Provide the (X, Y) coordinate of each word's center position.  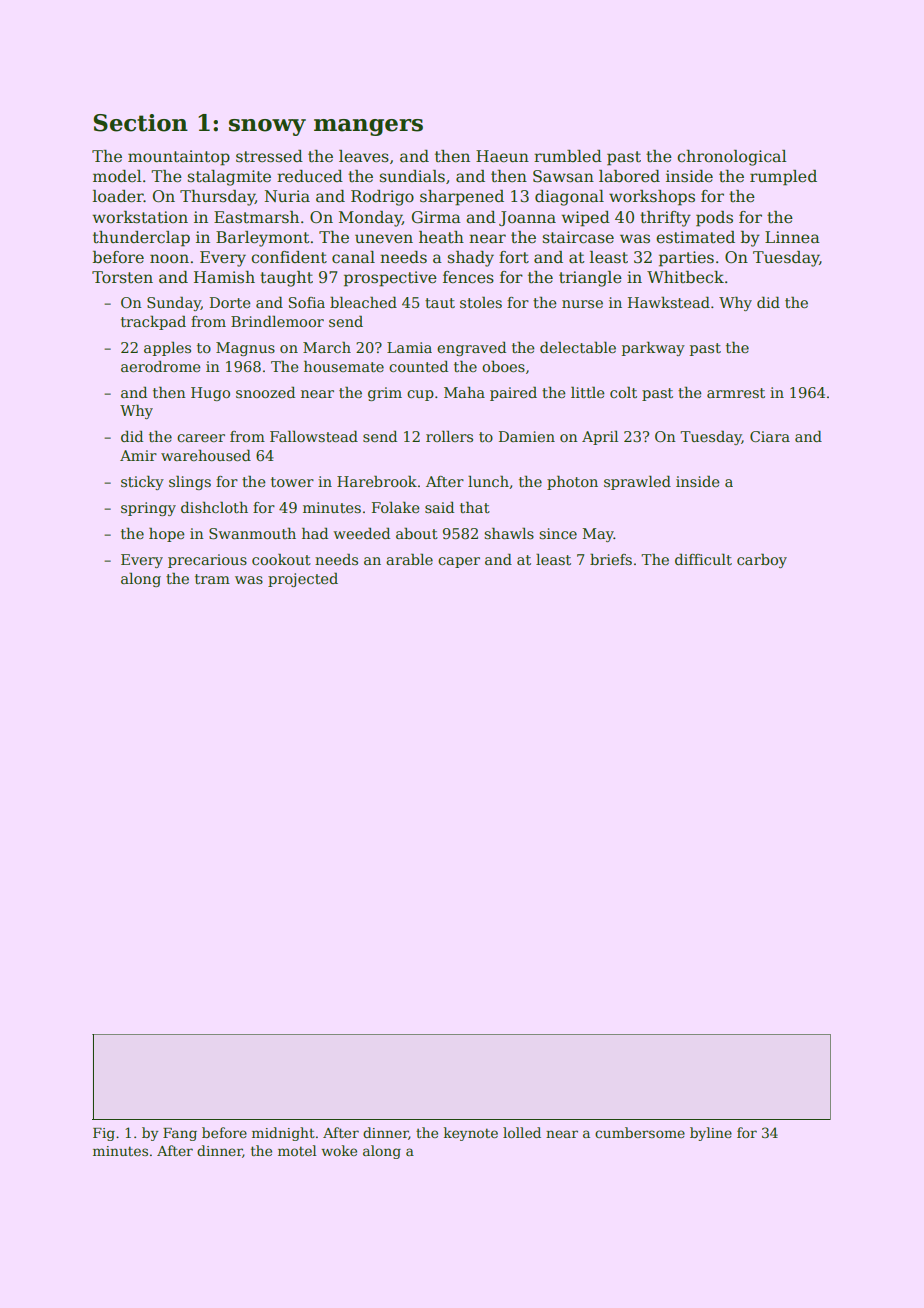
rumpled (783, 178)
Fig (104, 1134)
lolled (522, 1132)
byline (711, 1134)
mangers (368, 127)
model (117, 176)
